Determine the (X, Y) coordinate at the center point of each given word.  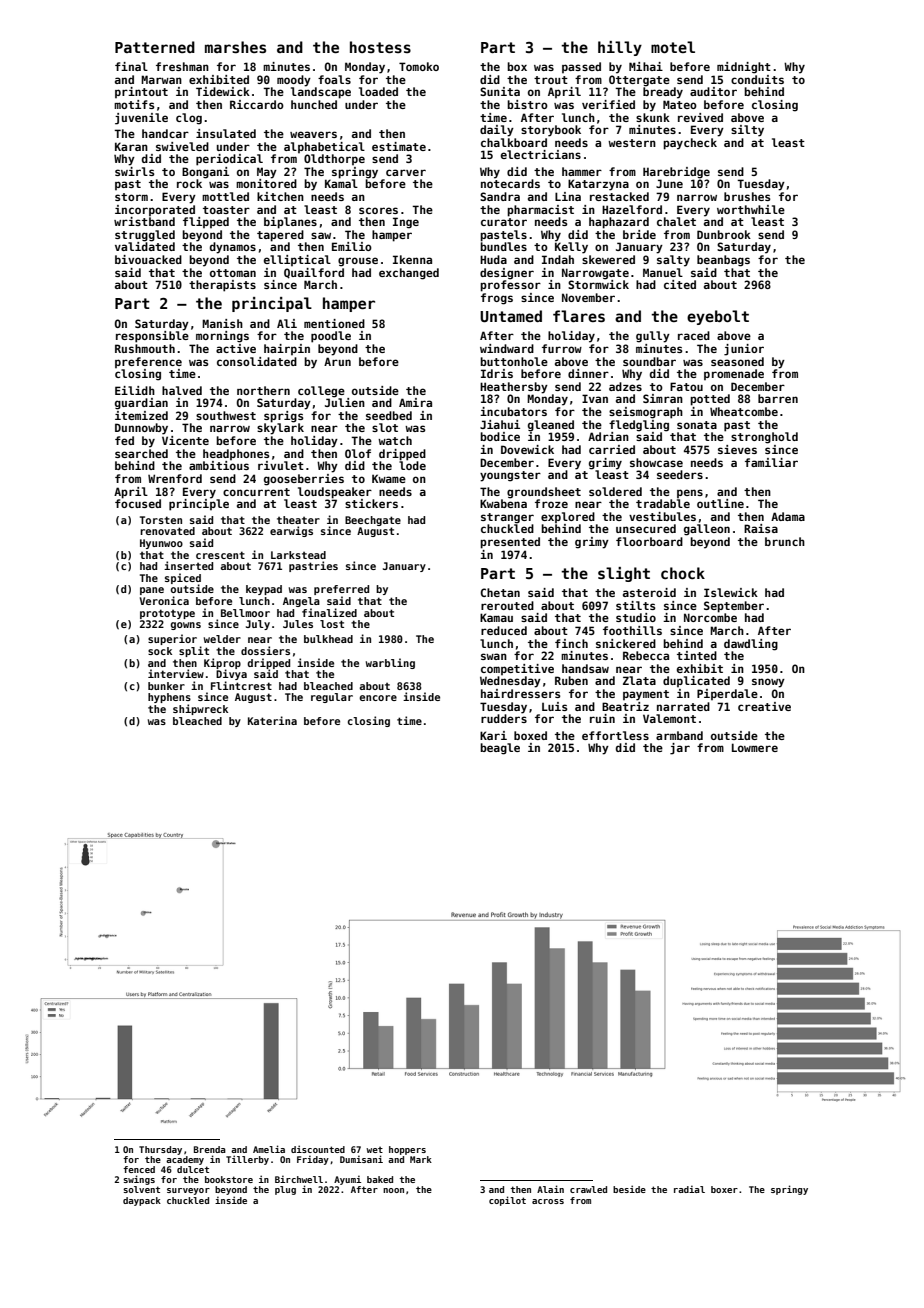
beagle (500, 749)
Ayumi (347, 1180)
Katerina (272, 720)
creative (764, 706)
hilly (620, 48)
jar (680, 749)
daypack (142, 1201)
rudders (504, 718)
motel (673, 47)
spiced (183, 578)
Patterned (155, 47)
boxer (724, 1189)
